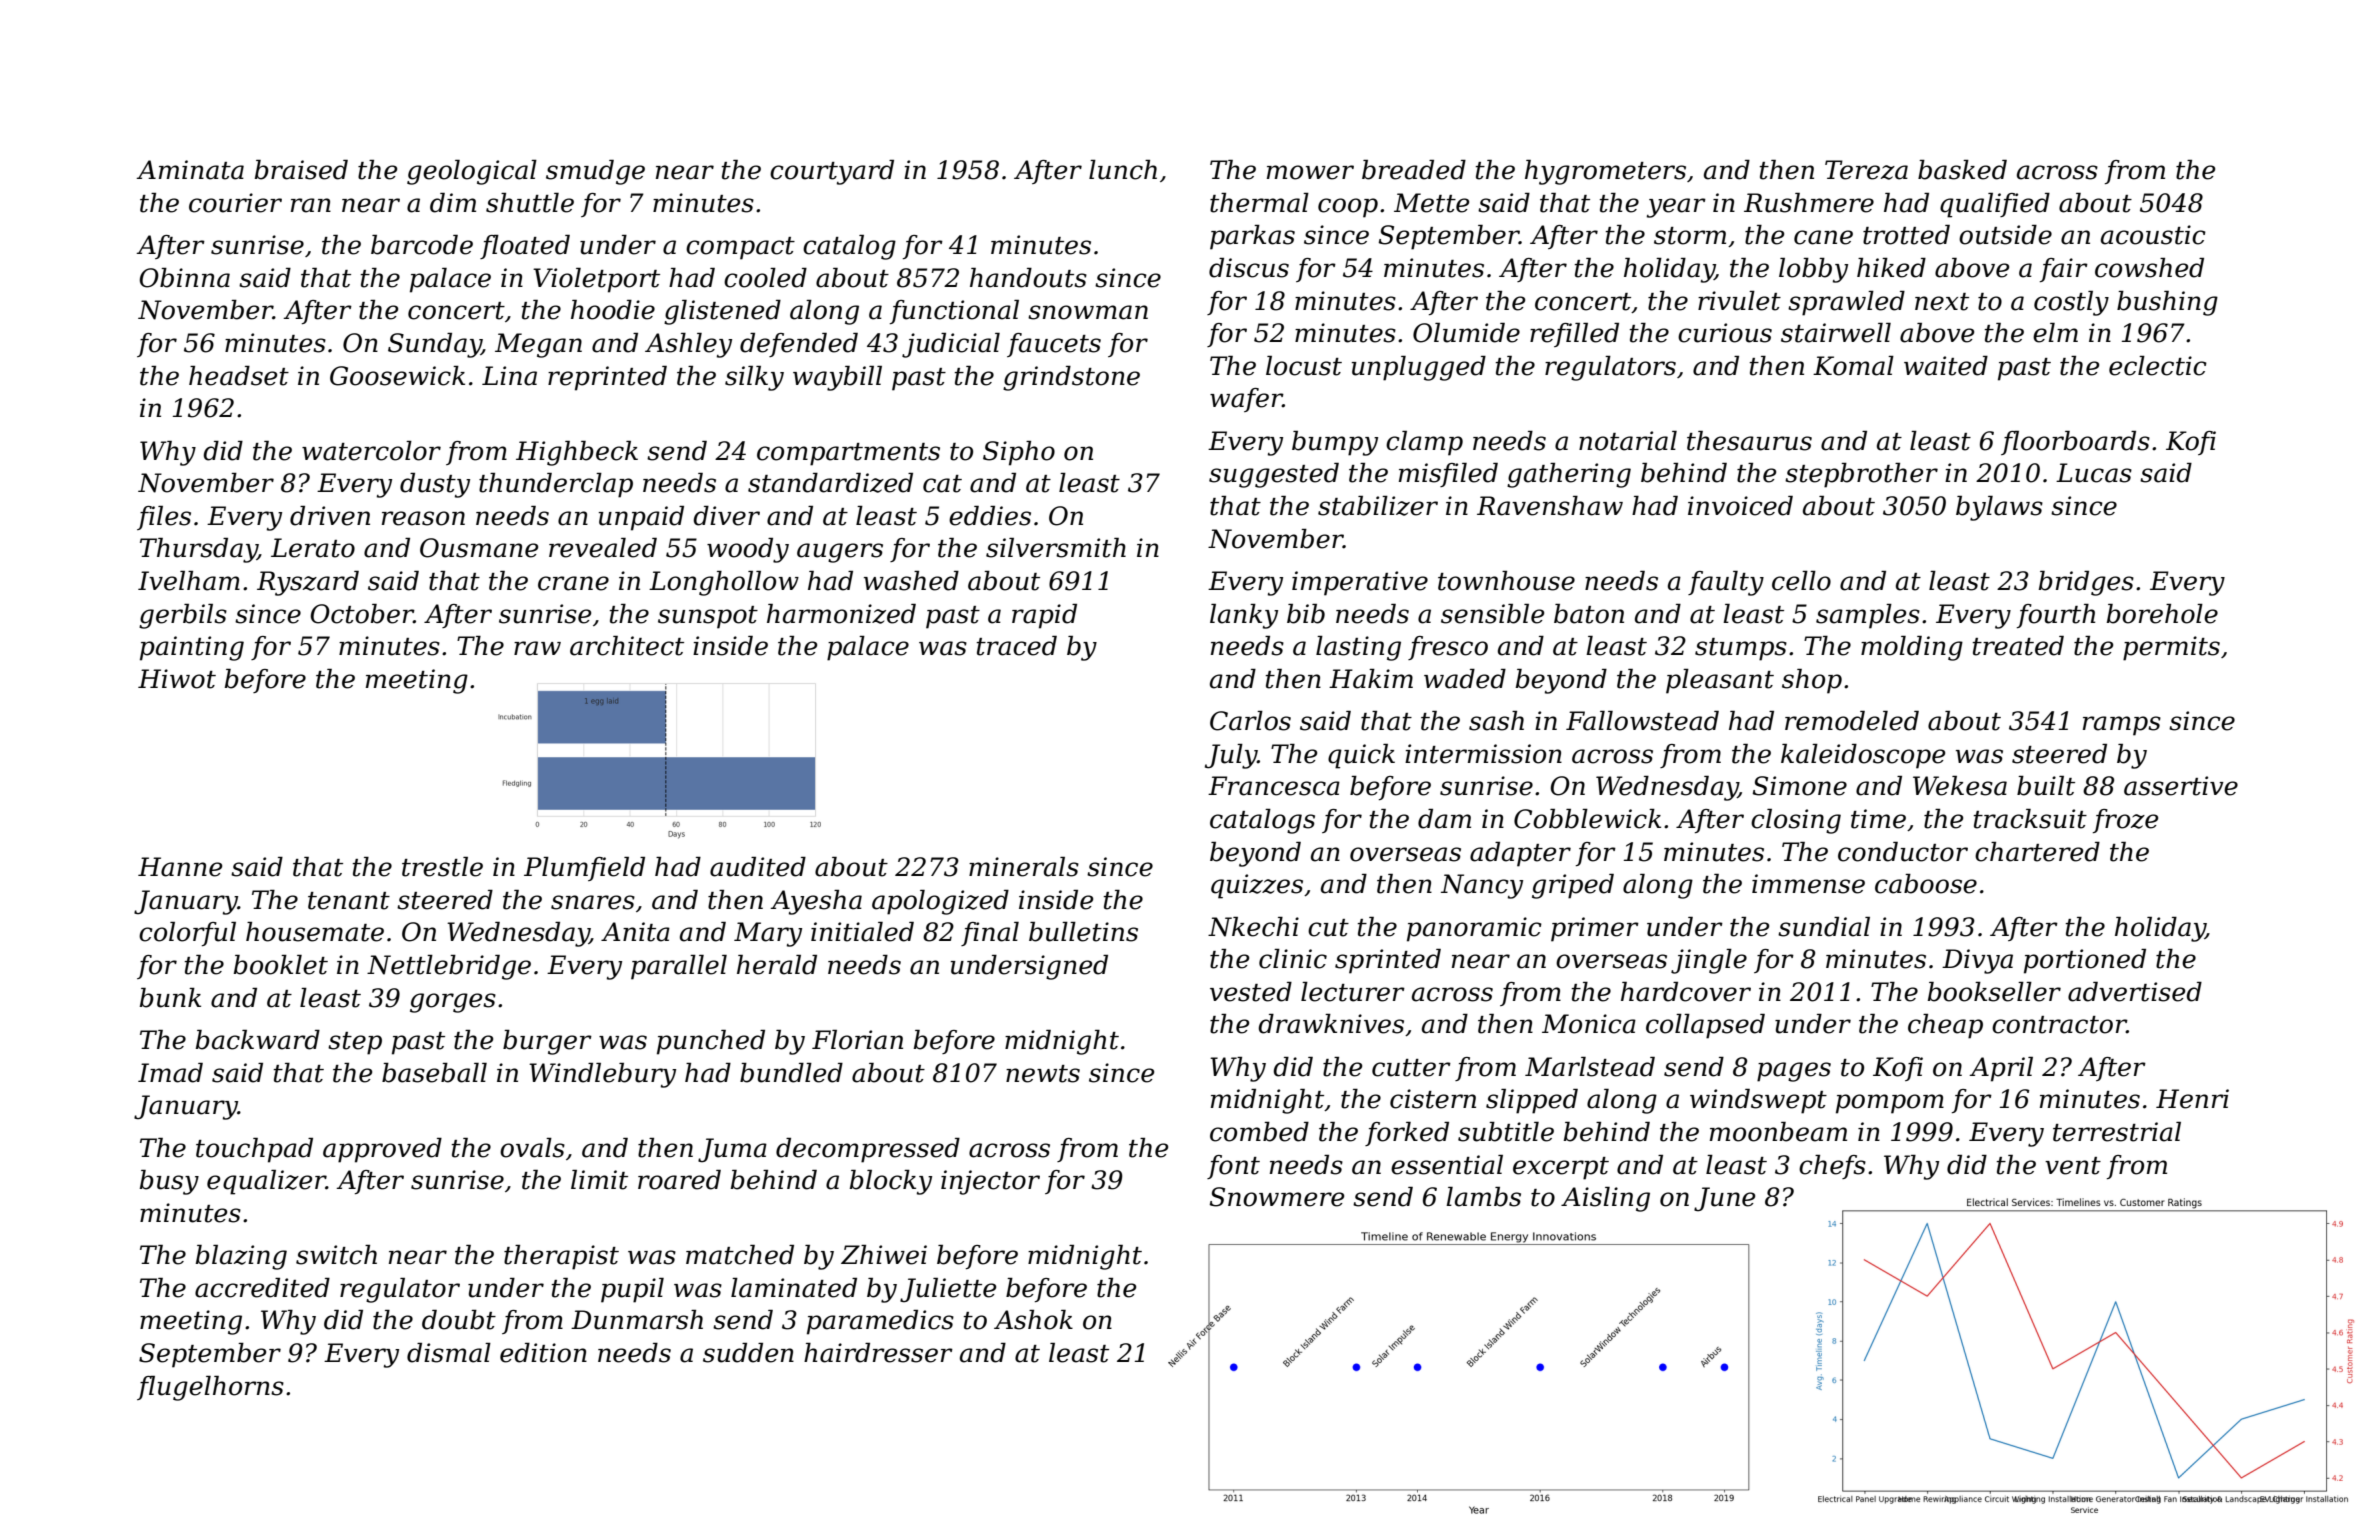 Image resolution: width=2380 pixels, height=1540 pixels. What do you see at coordinates (180, 867) in the screenshot?
I see `Hanne` at bounding box center [180, 867].
